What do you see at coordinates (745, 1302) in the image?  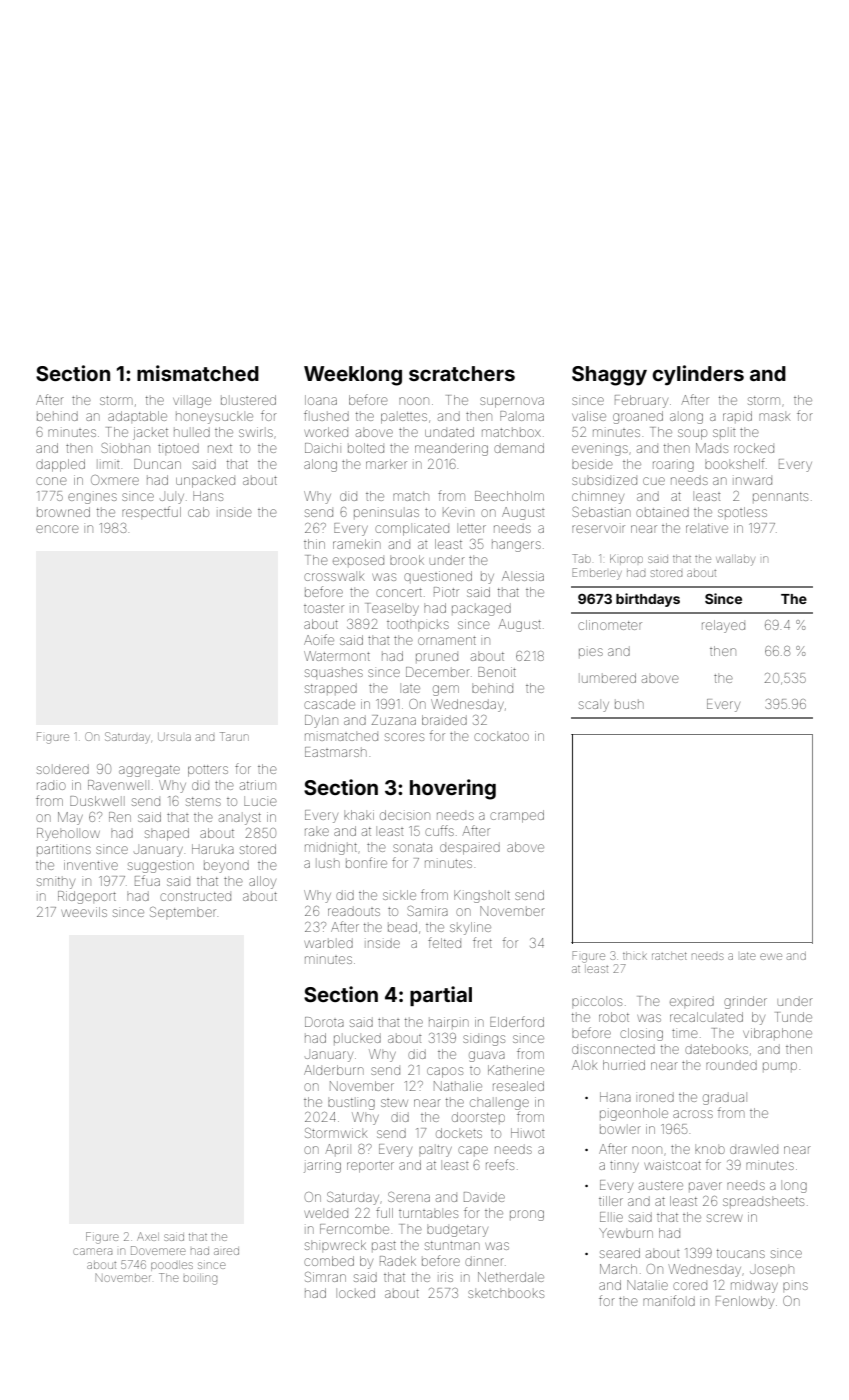 I see `Fenlowby` at bounding box center [745, 1302].
